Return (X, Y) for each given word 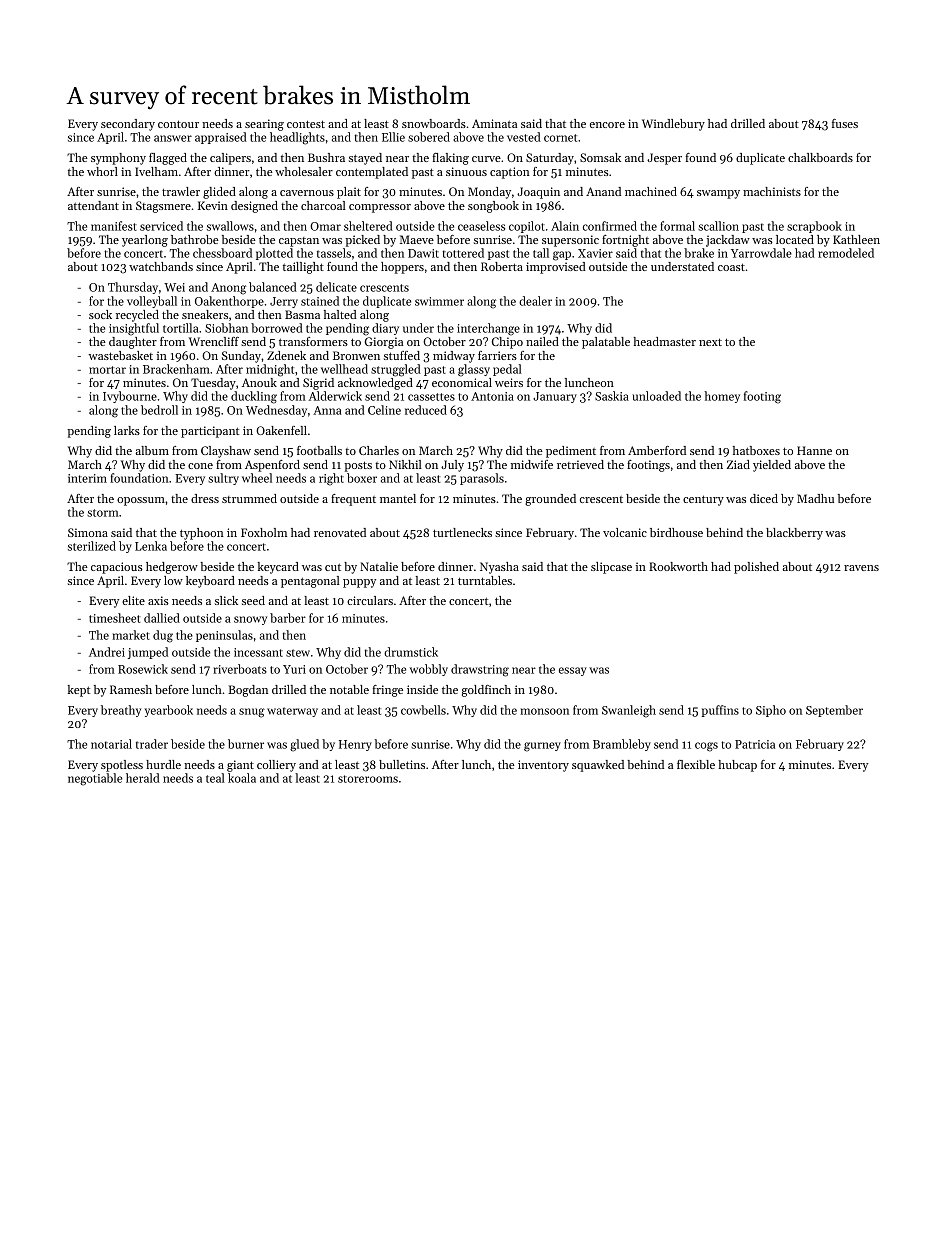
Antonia (492, 396)
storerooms (368, 779)
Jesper (664, 159)
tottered (463, 253)
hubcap (737, 766)
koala (242, 778)
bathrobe (195, 239)
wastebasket (121, 355)
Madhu (815, 498)
